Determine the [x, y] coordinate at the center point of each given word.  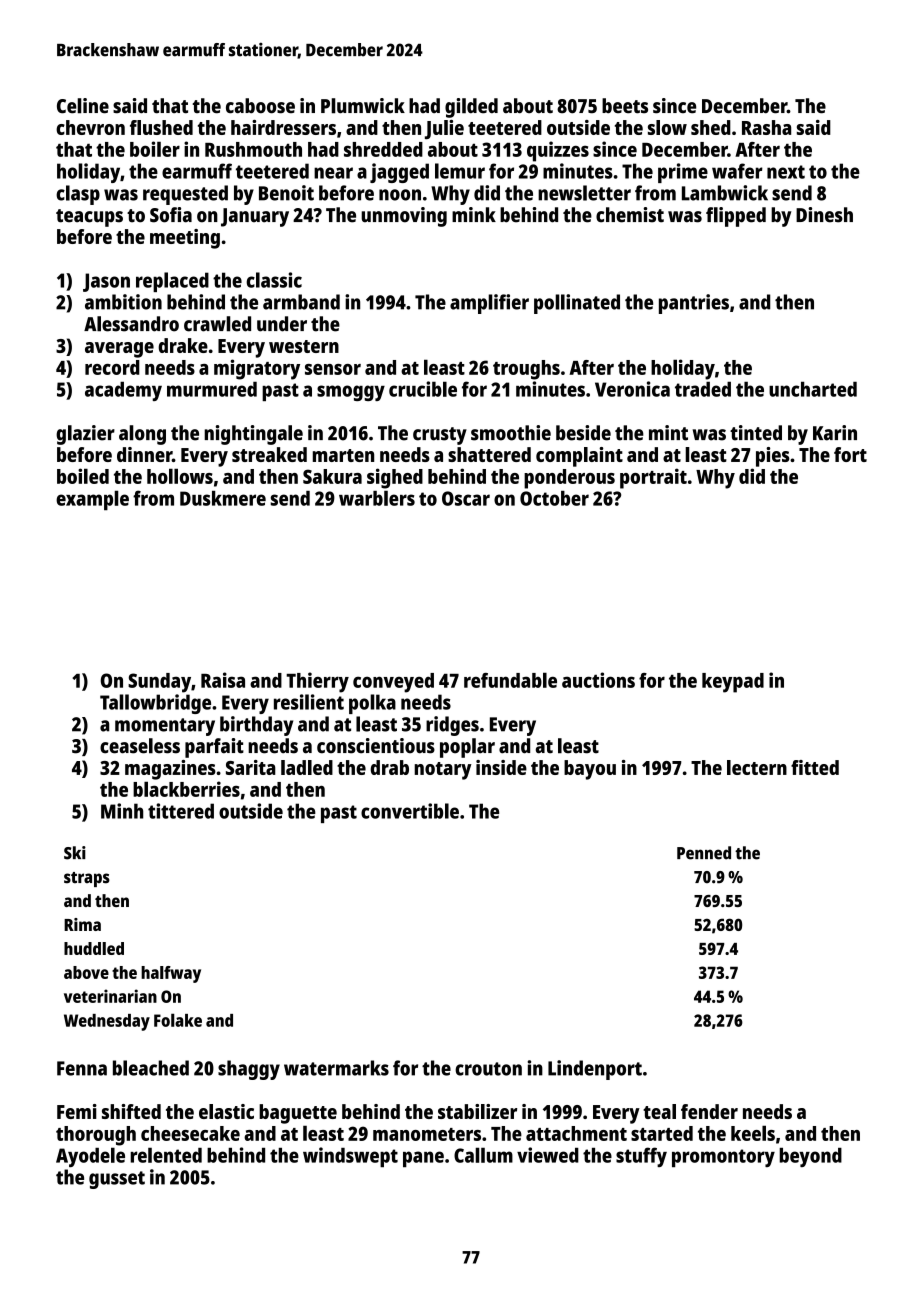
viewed [548, 1155]
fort [850, 454]
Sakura [332, 476]
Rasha [766, 127]
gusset [117, 1180]
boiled [83, 476]
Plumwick [363, 106]
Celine [83, 106]
